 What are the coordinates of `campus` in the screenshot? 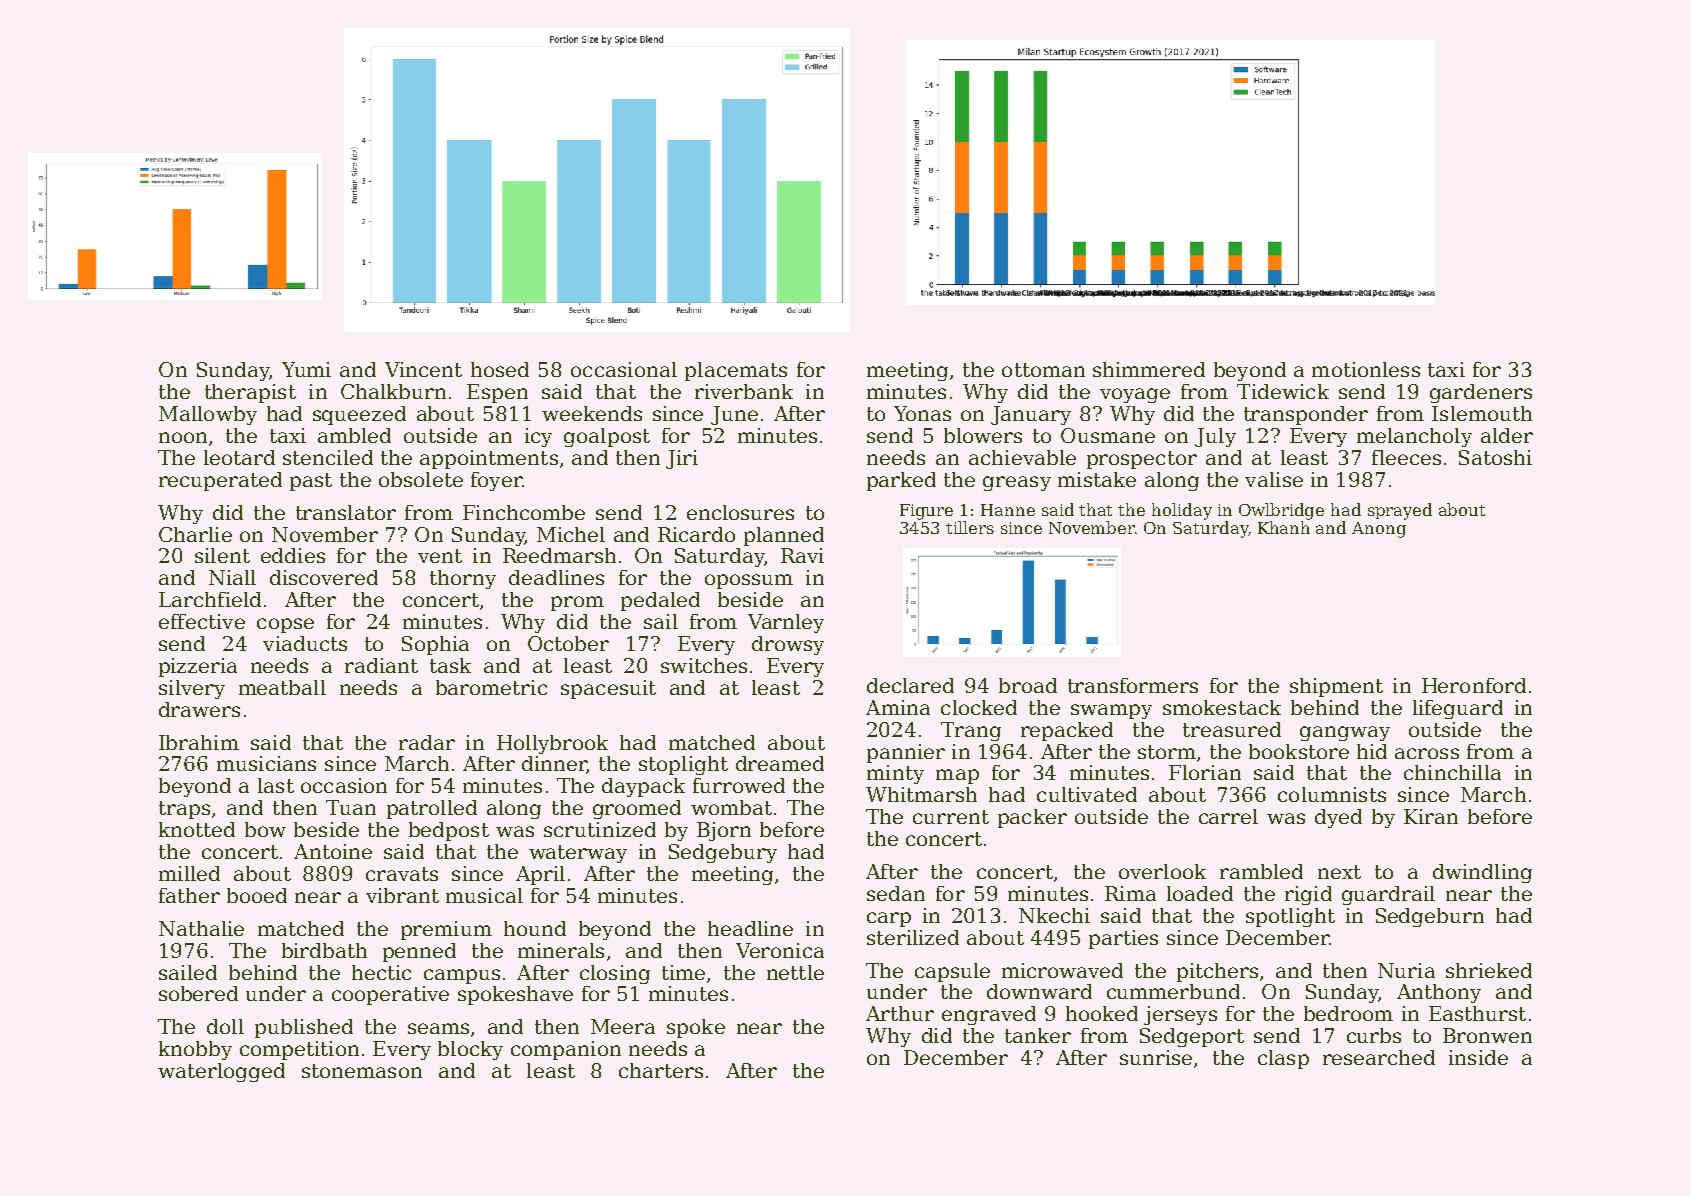 It's located at (462, 976).
